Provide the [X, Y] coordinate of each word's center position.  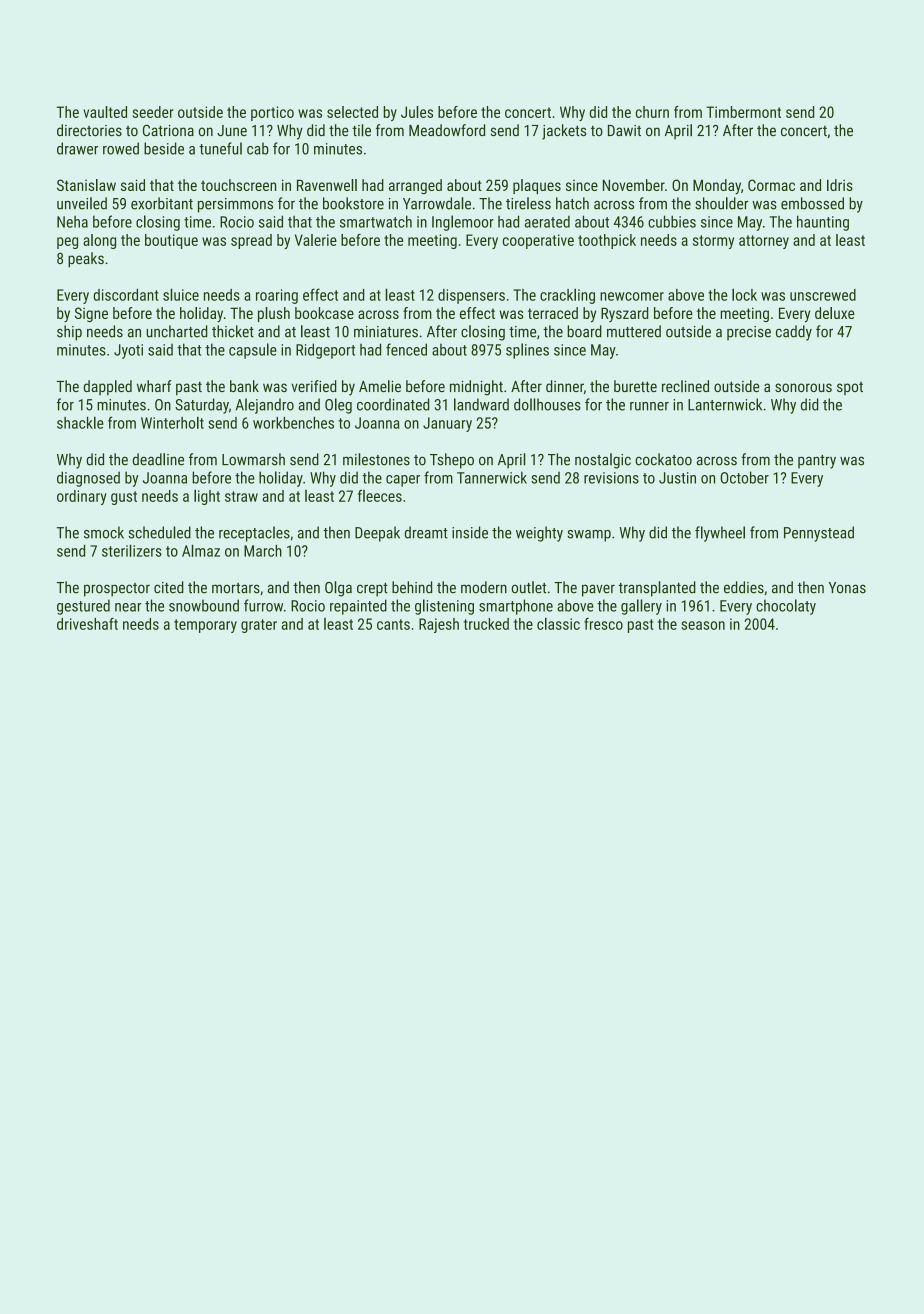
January [447, 424]
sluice [181, 295]
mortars [236, 588]
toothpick [607, 241]
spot [850, 388]
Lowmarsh [253, 459]
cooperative [538, 241]
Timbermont [743, 112]
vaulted [105, 112]
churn [652, 112]
